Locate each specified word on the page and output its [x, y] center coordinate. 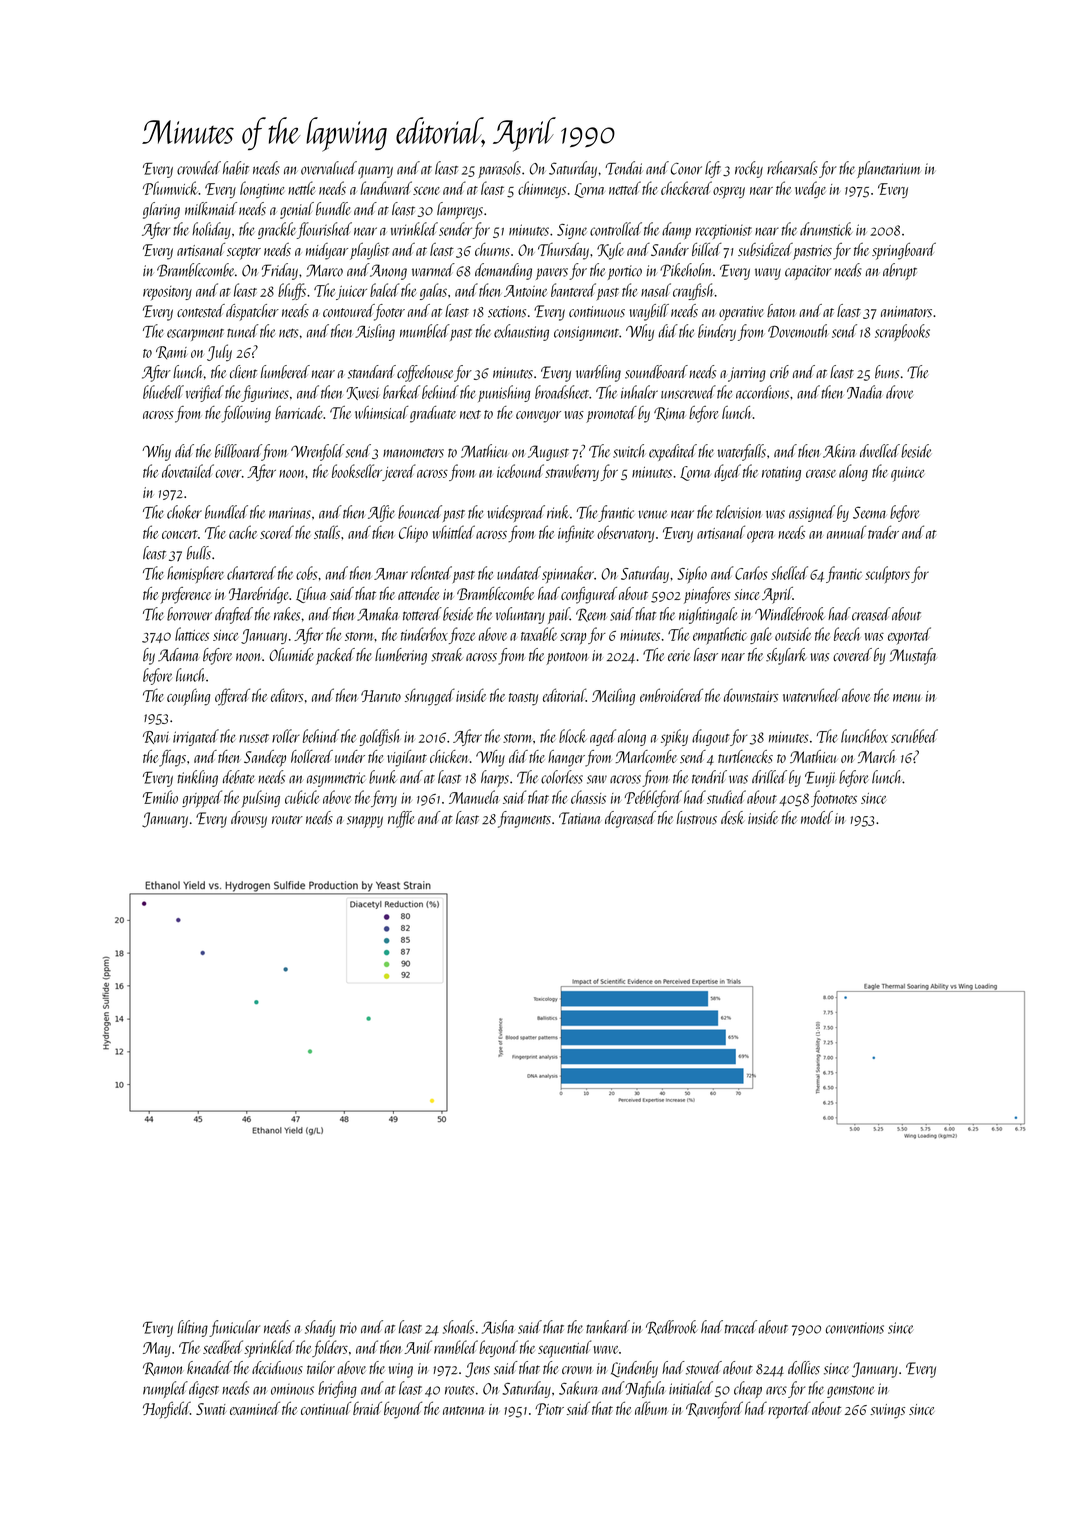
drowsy [249, 819]
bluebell [163, 392]
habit [236, 168]
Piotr [549, 1409]
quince [908, 474]
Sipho [692, 574]
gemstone [850, 1392]
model [817, 817]
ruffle [401, 819]
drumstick [826, 229]
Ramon [162, 1369]
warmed [433, 270]
